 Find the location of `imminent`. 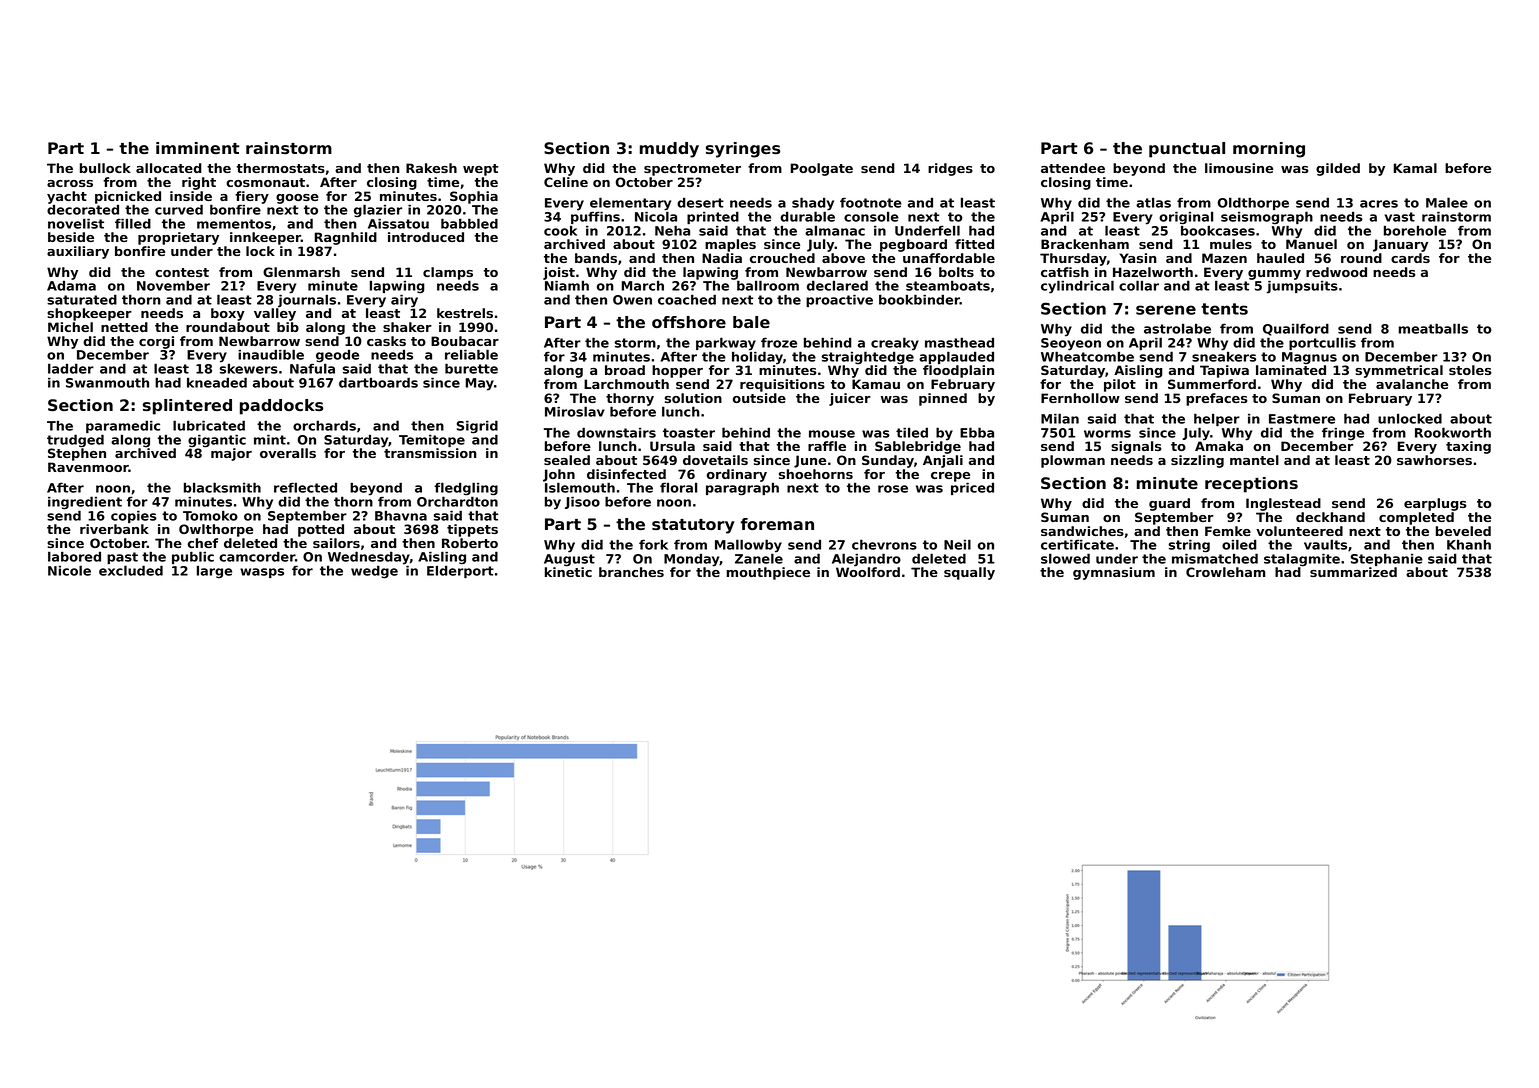

imminent is located at coordinates (198, 148).
